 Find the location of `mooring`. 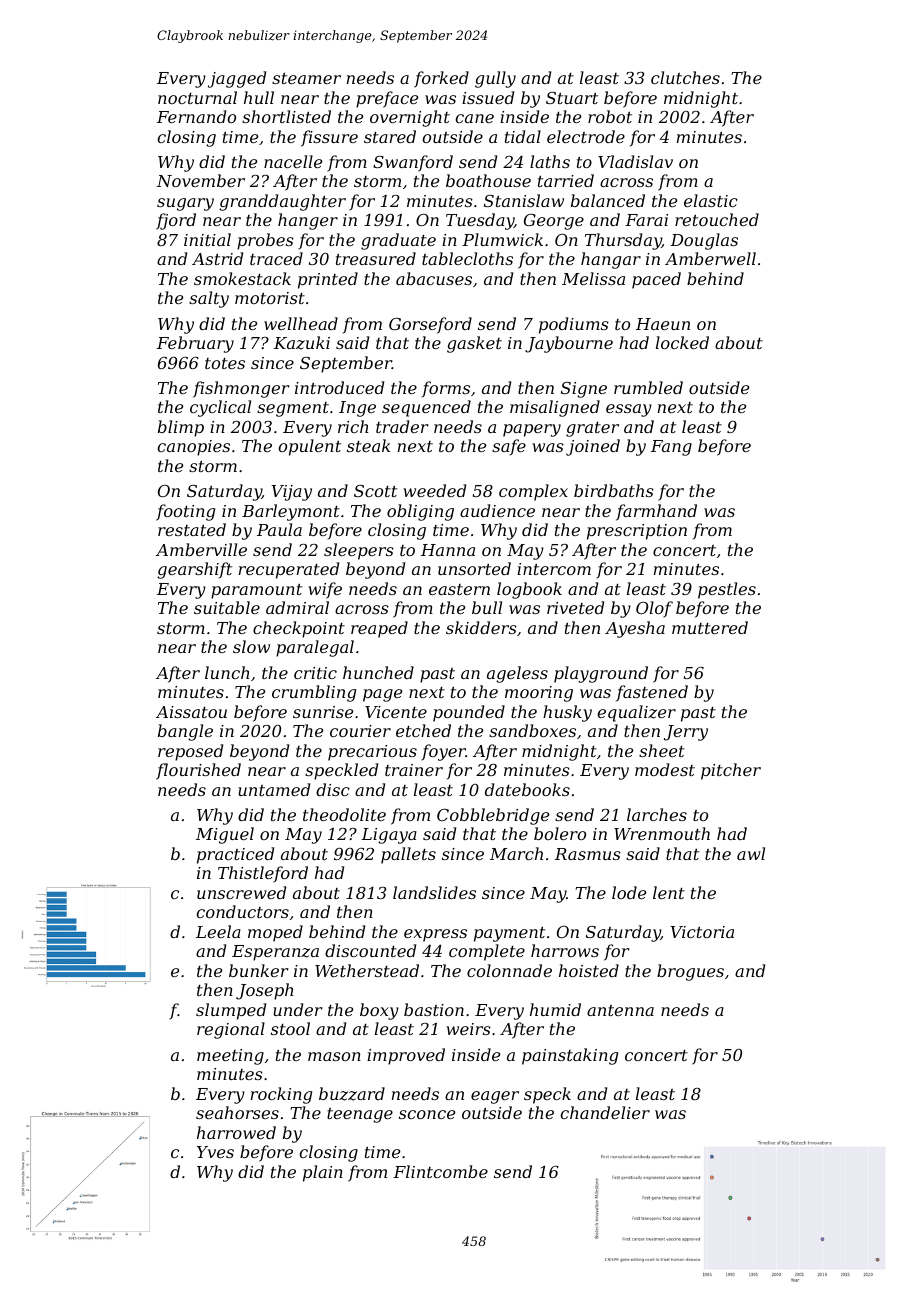

mooring is located at coordinates (539, 694).
